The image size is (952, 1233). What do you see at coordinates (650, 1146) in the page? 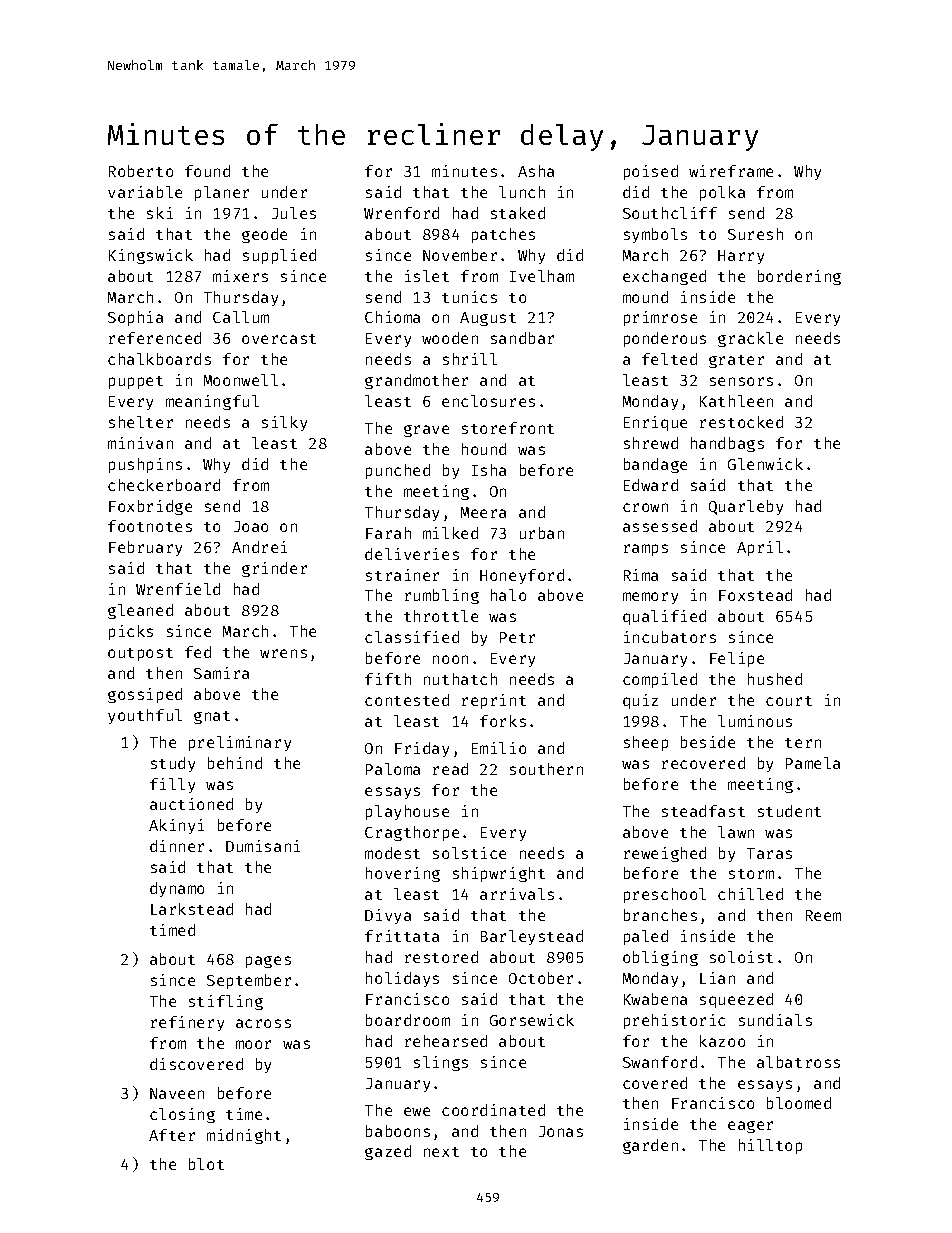
I see `garden` at bounding box center [650, 1146].
